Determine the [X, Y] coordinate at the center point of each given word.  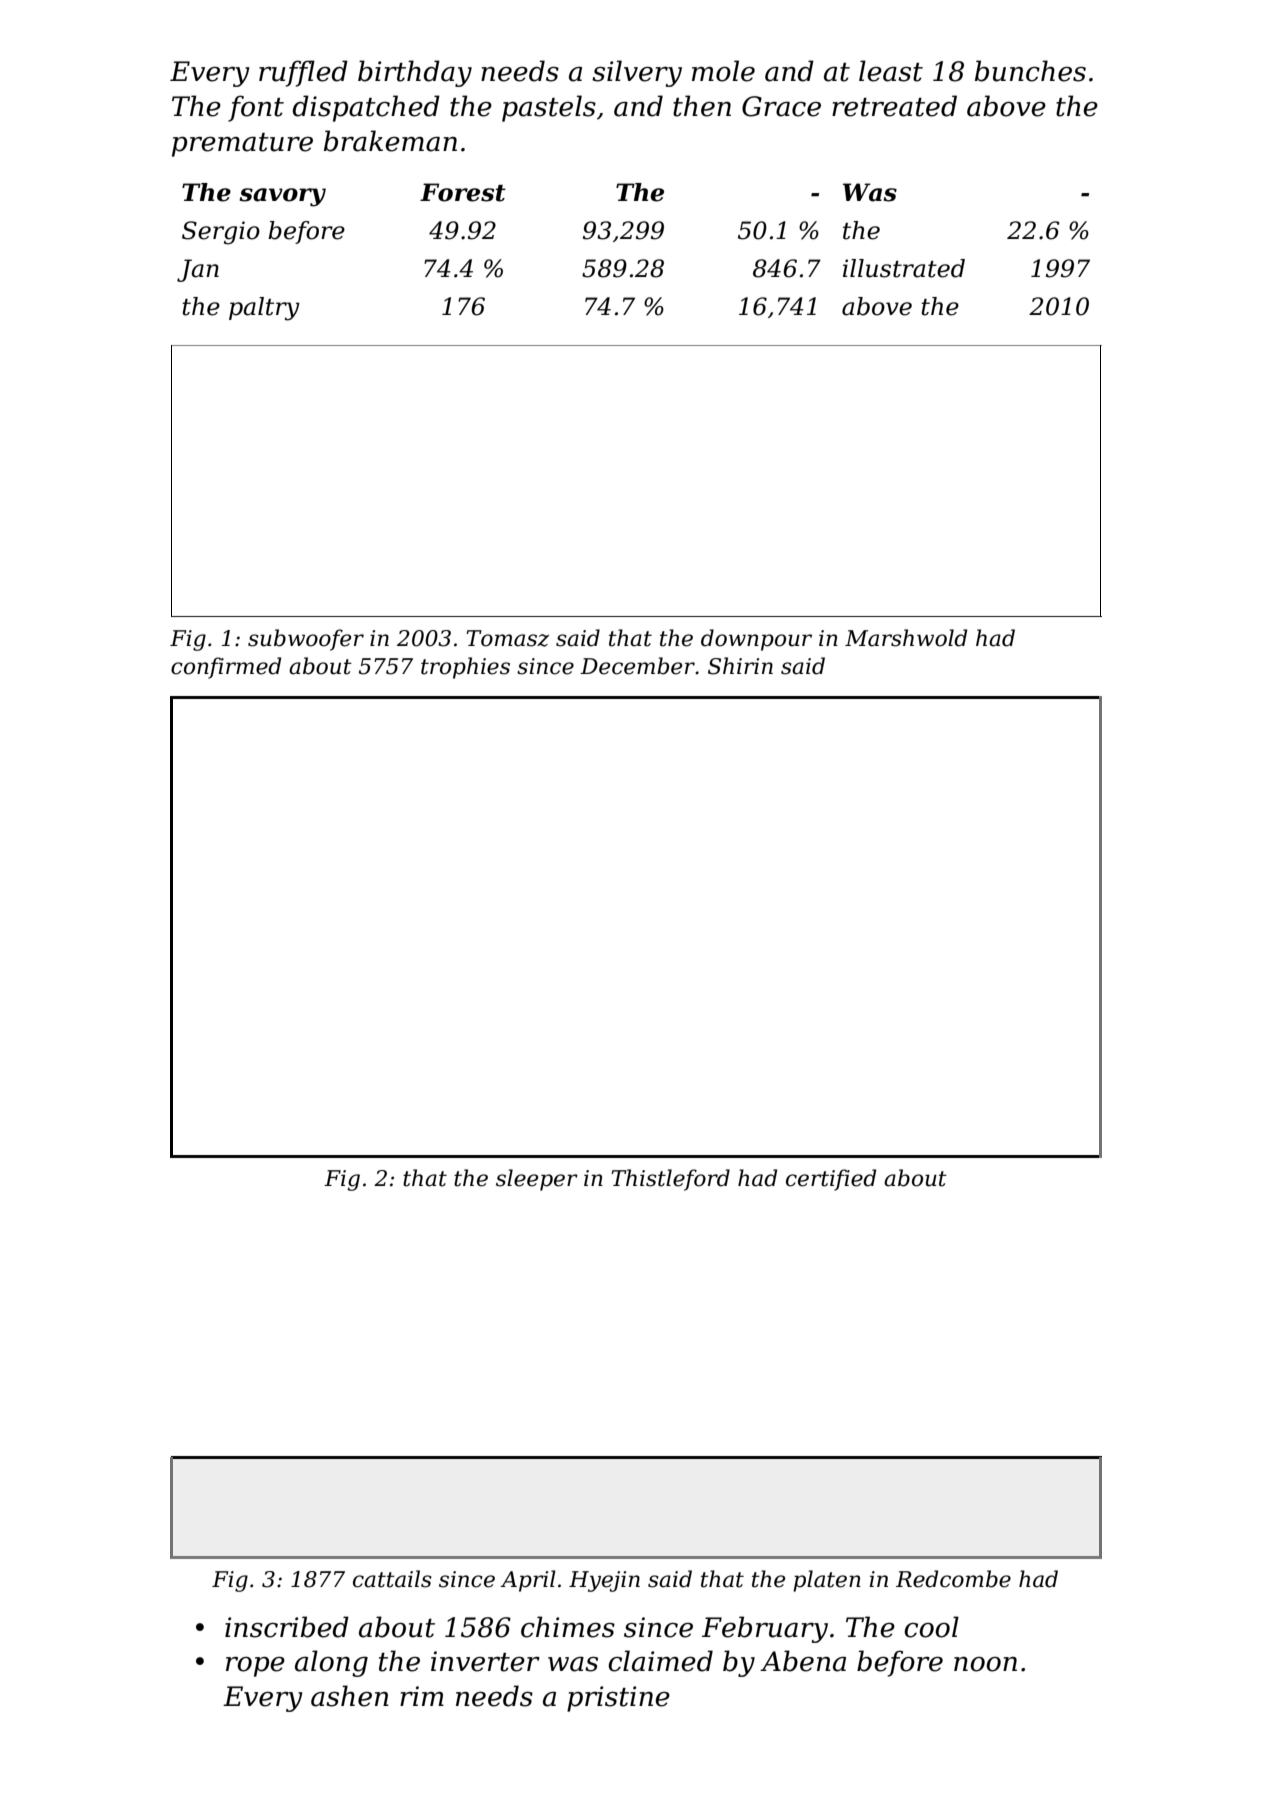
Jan [198, 270]
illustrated [904, 268]
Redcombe [953, 1579]
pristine [618, 1699]
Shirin [740, 666]
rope [255, 1667]
